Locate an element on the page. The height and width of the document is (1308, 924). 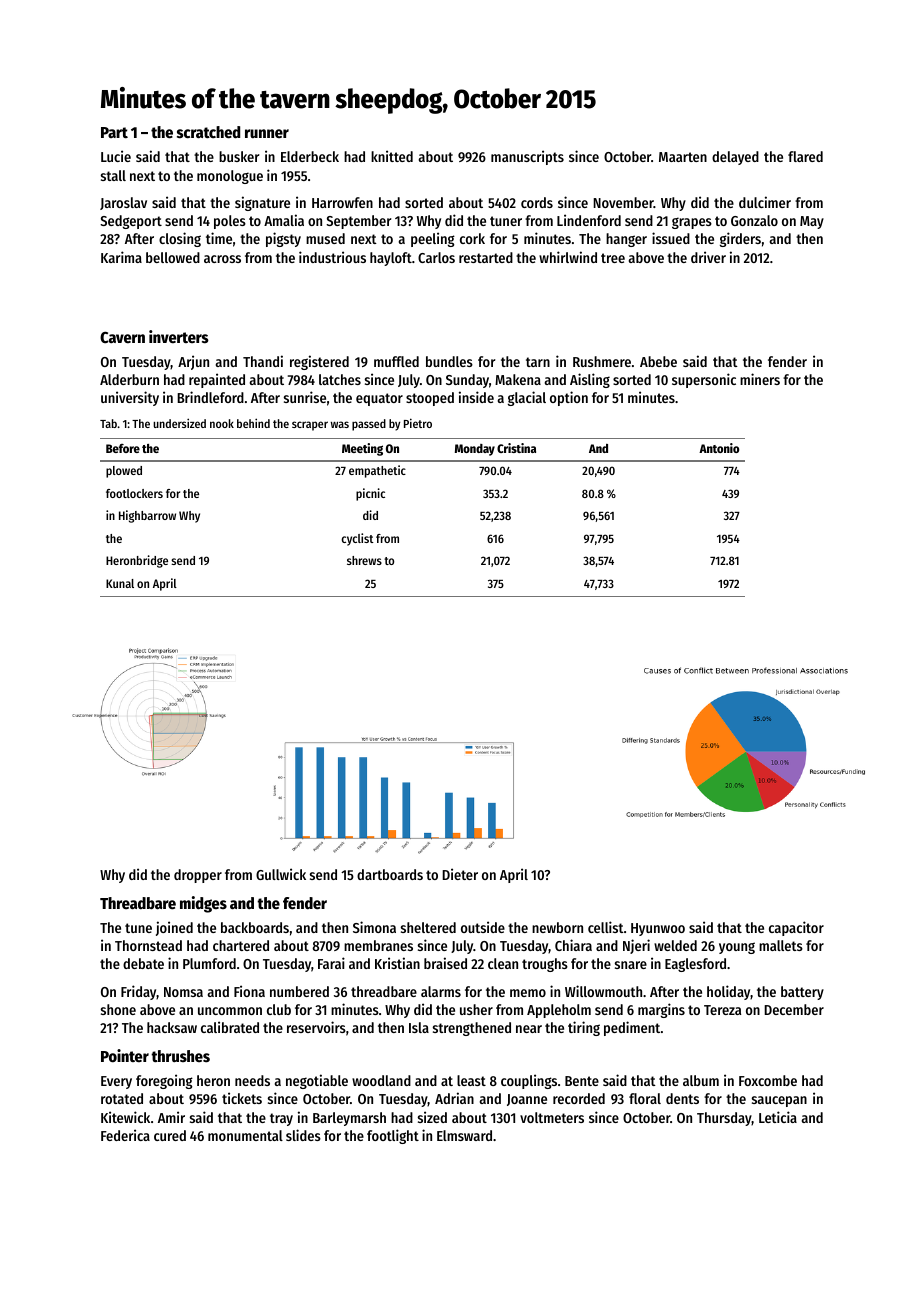
bellowed is located at coordinates (173, 257).
